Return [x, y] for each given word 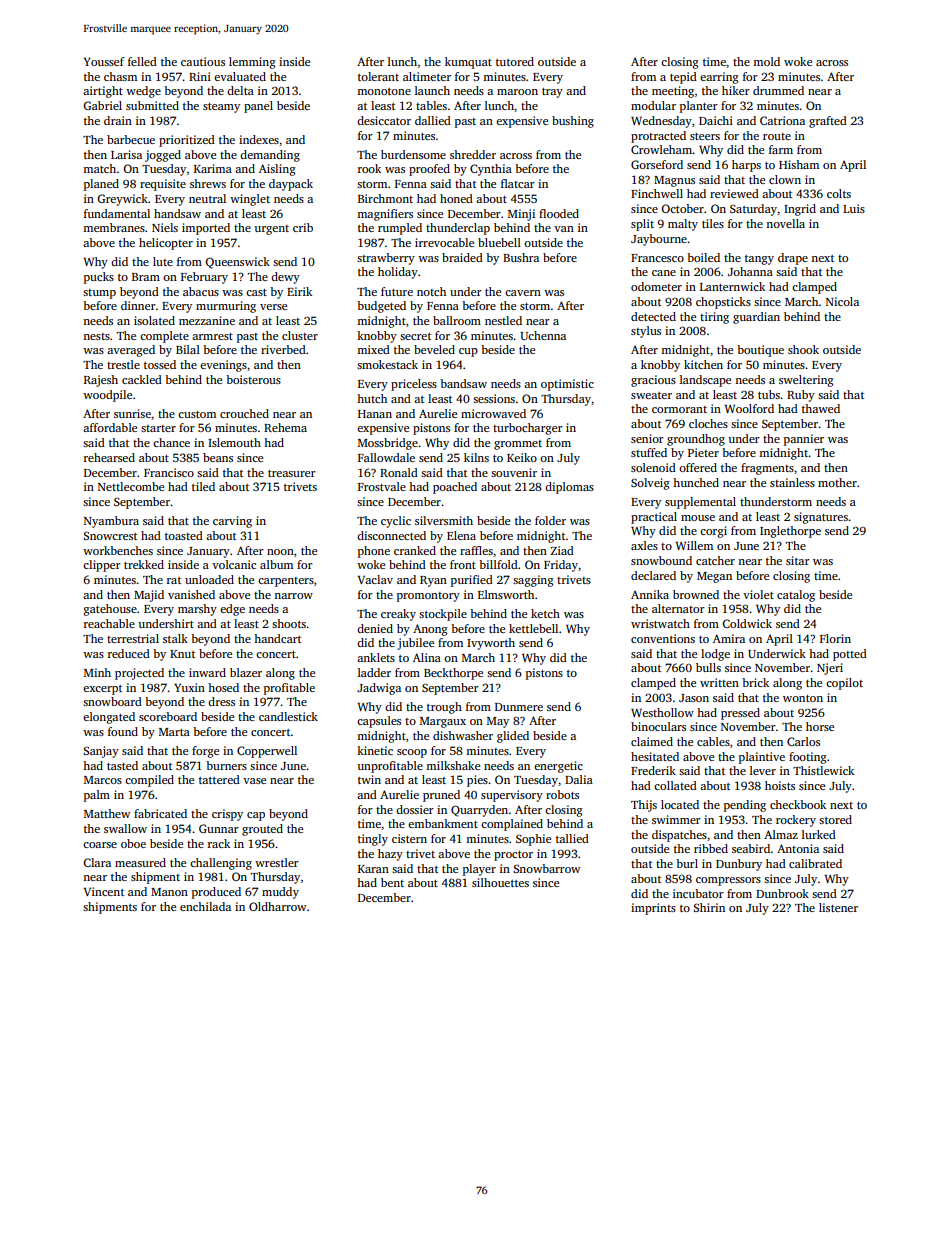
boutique [760, 351]
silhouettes [500, 882]
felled [142, 61]
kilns [476, 457]
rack [219, 843]
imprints [653, 909]
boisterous [253, 379]
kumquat [468, 63]
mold [766, 61]
